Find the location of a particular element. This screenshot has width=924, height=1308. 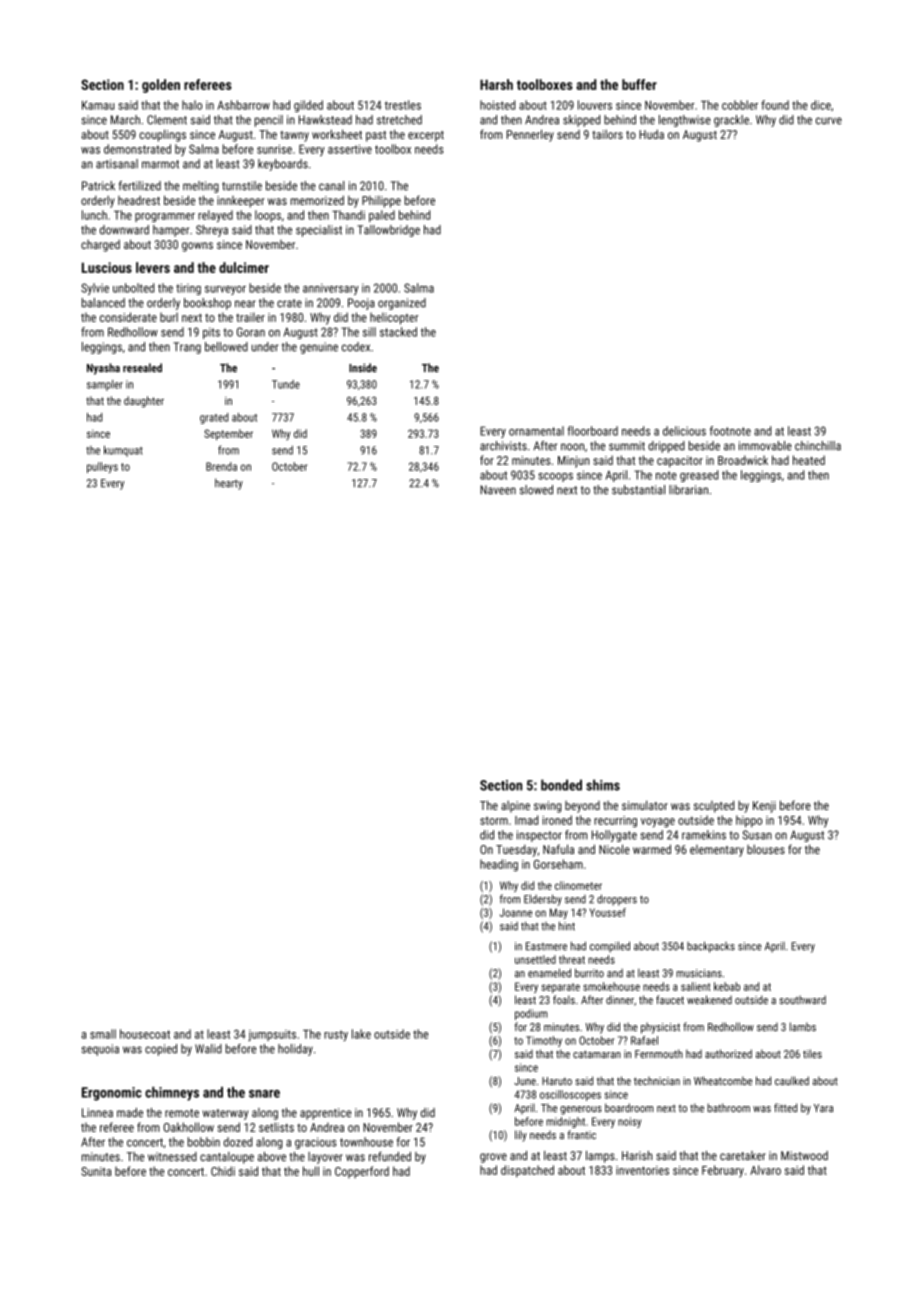

housecoat is located at coordinates (145, 1034).
